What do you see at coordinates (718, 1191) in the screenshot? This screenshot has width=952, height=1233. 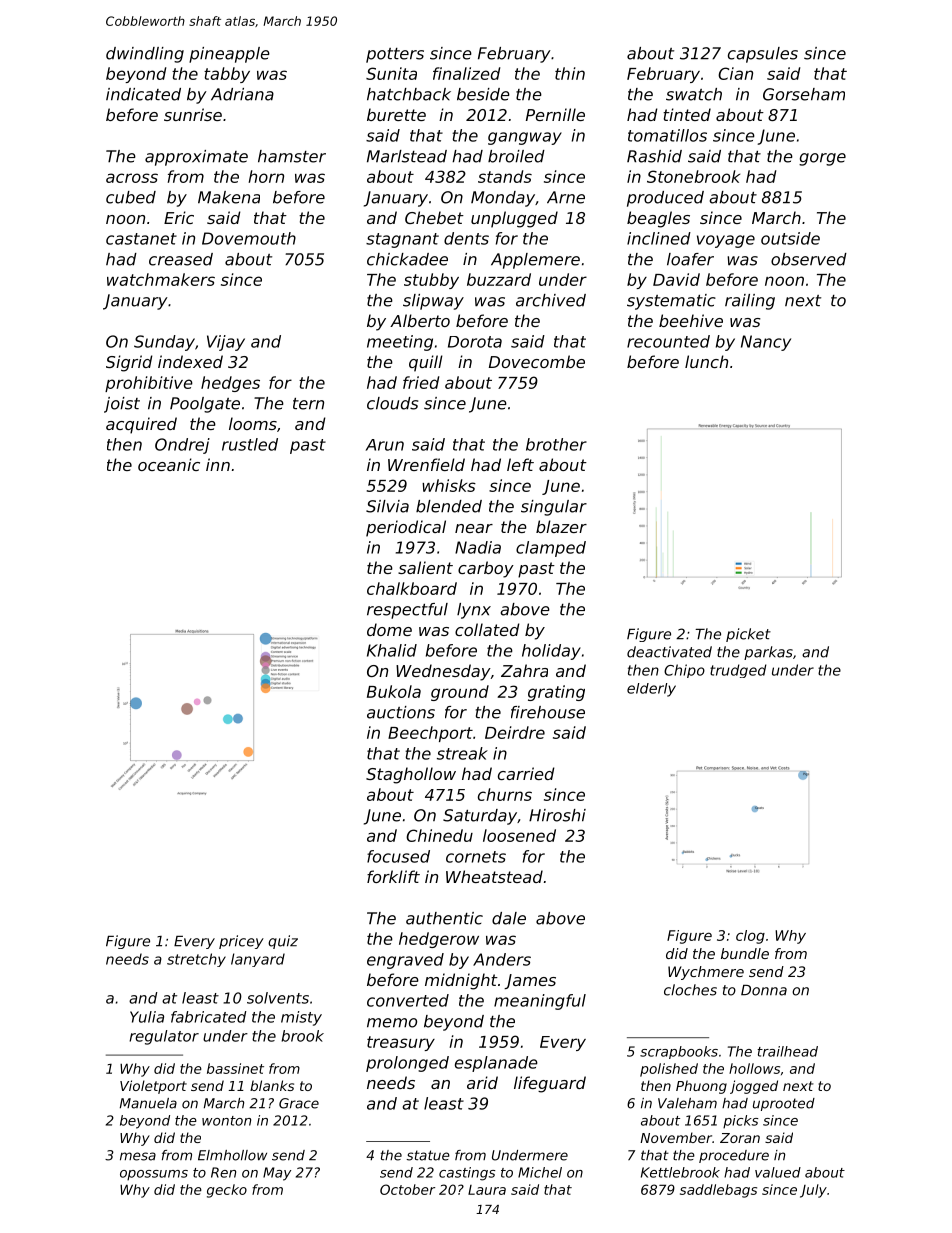 I see `saddlebags` at bounding box center [718, 1191].
